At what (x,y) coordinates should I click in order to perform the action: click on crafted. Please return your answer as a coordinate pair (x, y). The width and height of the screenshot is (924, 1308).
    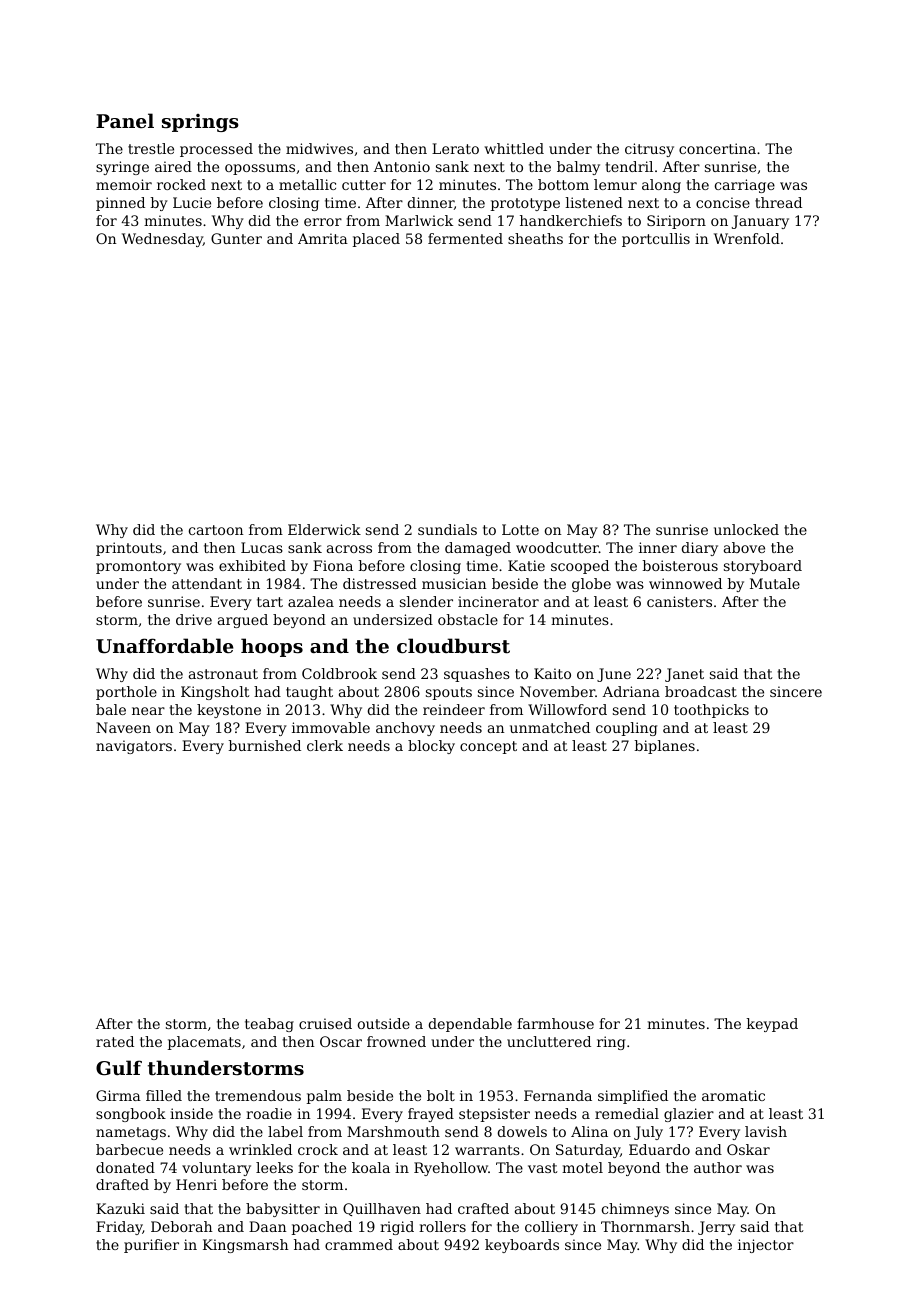
    Looking at the image, I should click on (483, 1208).
